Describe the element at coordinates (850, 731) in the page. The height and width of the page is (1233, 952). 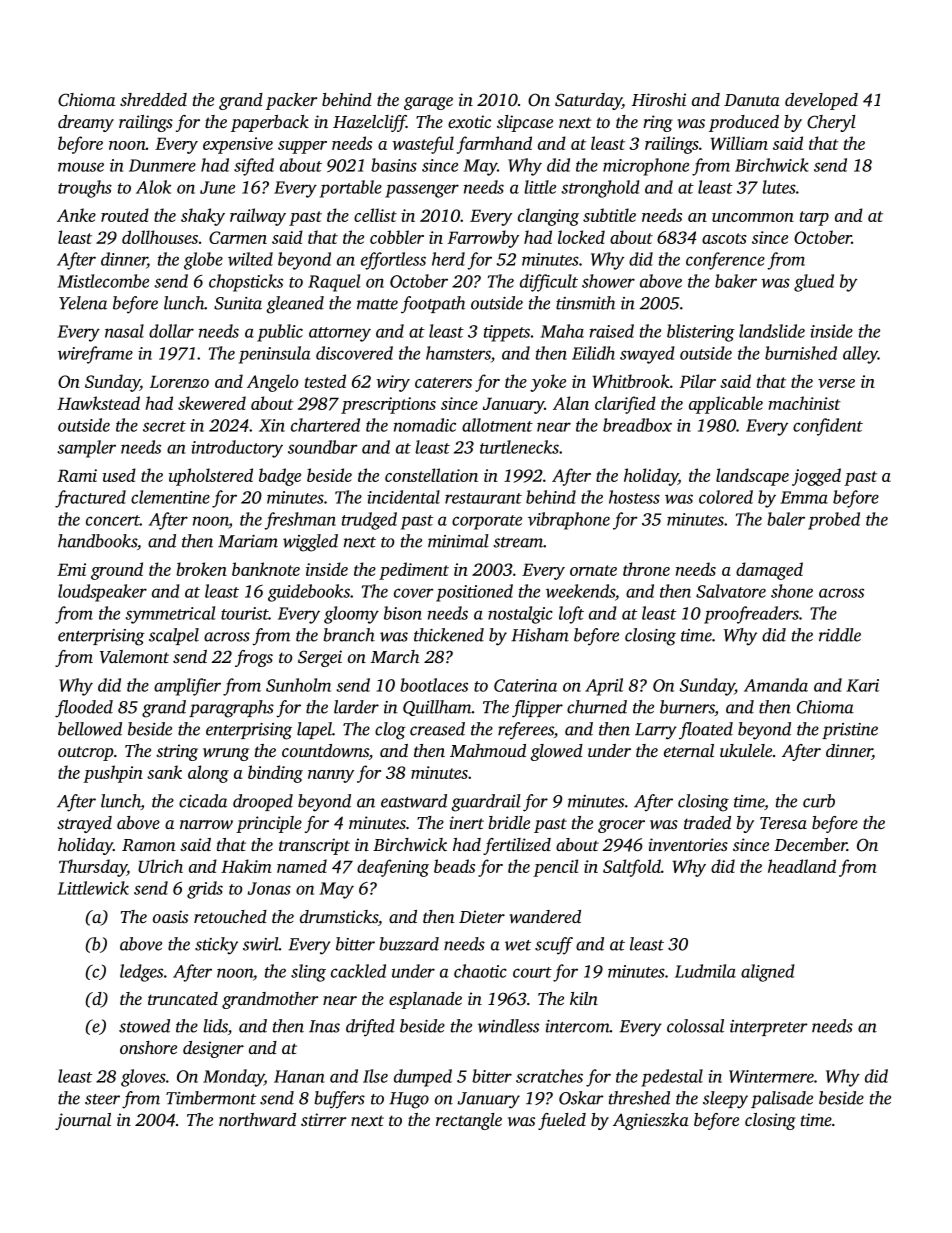
I see `pristine` at that location.
